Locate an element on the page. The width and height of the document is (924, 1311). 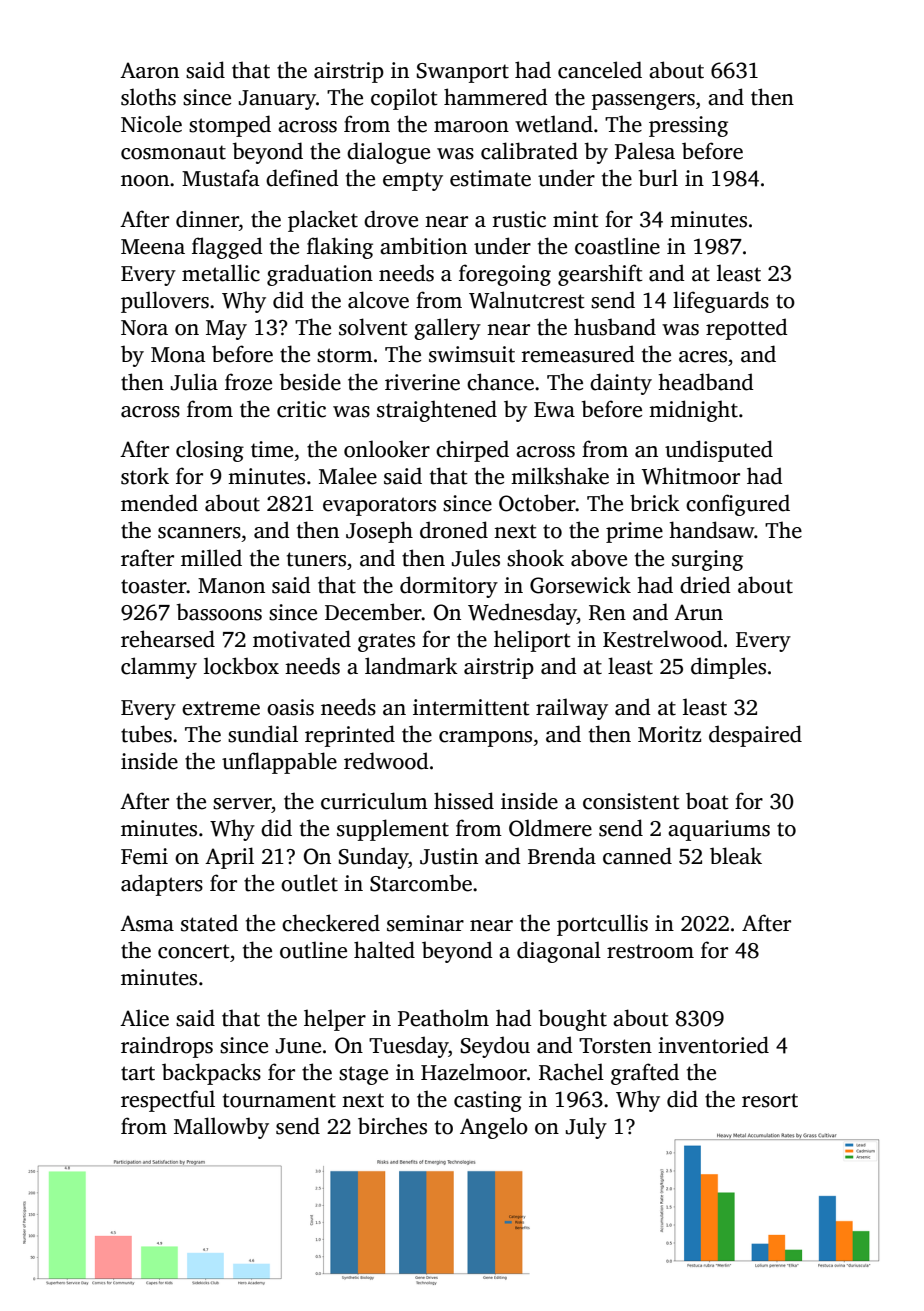
Mallowby is located at coordinates (221, 1128).
